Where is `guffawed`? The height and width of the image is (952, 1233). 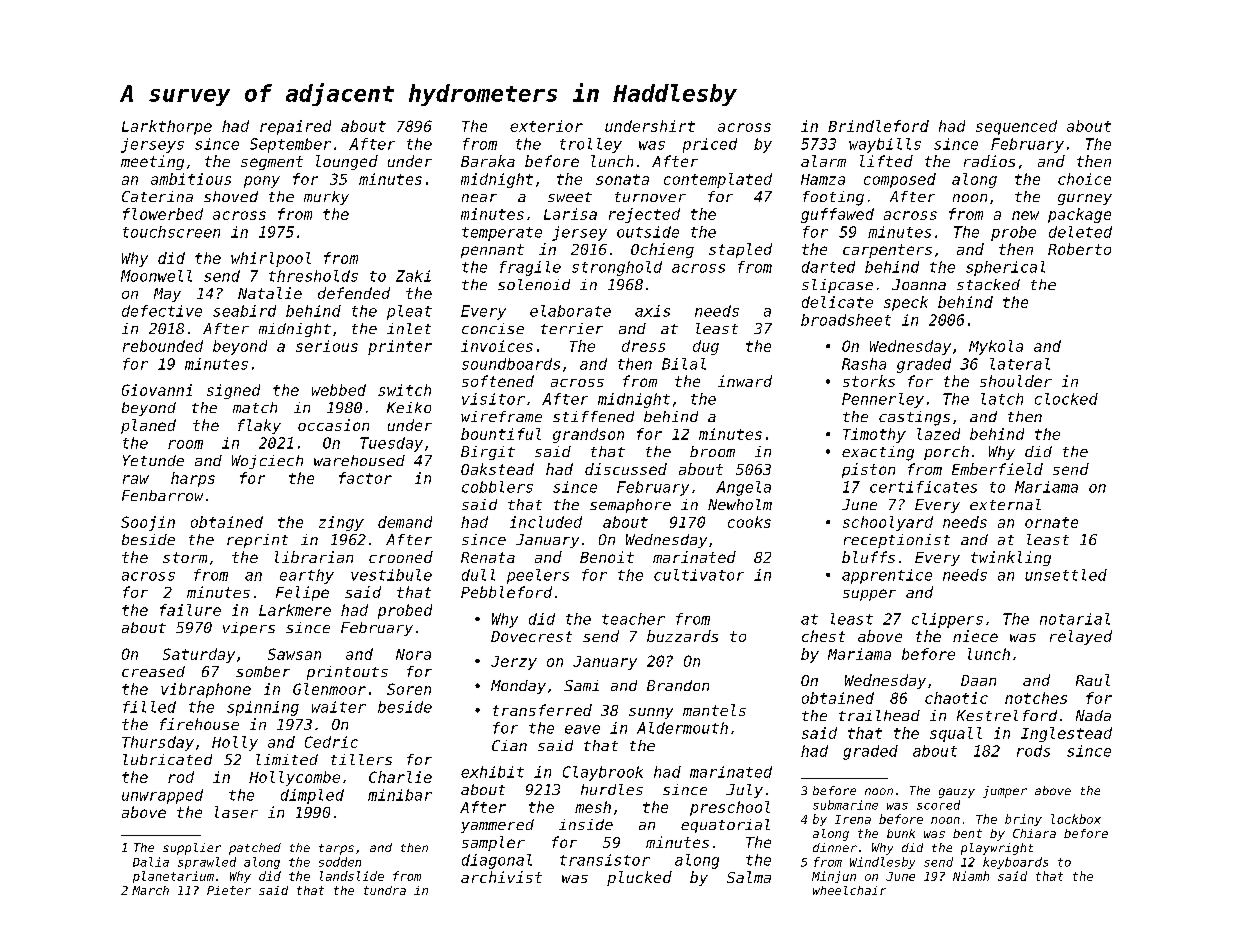 guffawed is located at coordinates (837, 215).
